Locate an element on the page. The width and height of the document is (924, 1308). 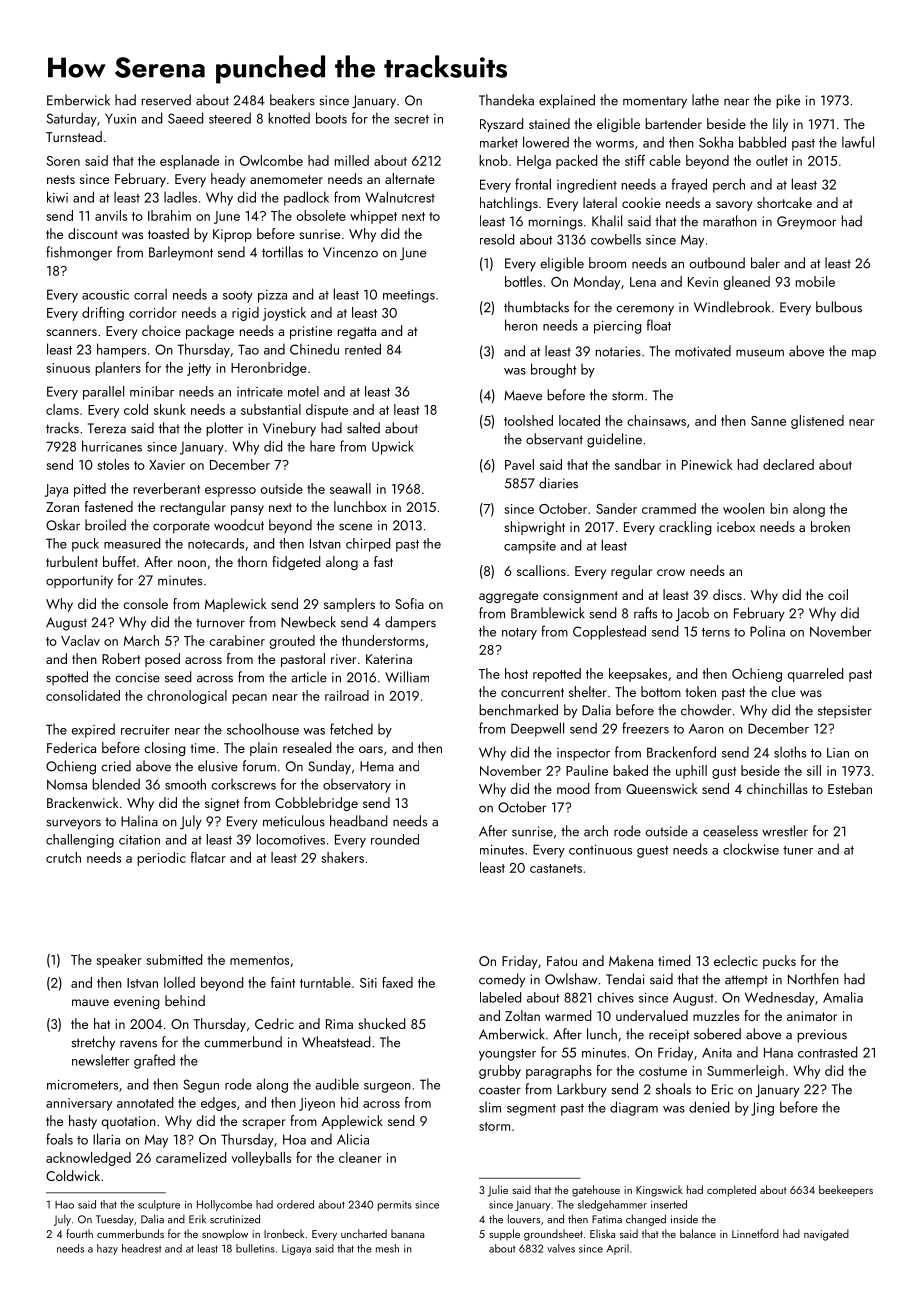
observant is located at coordinates (554, 439).
